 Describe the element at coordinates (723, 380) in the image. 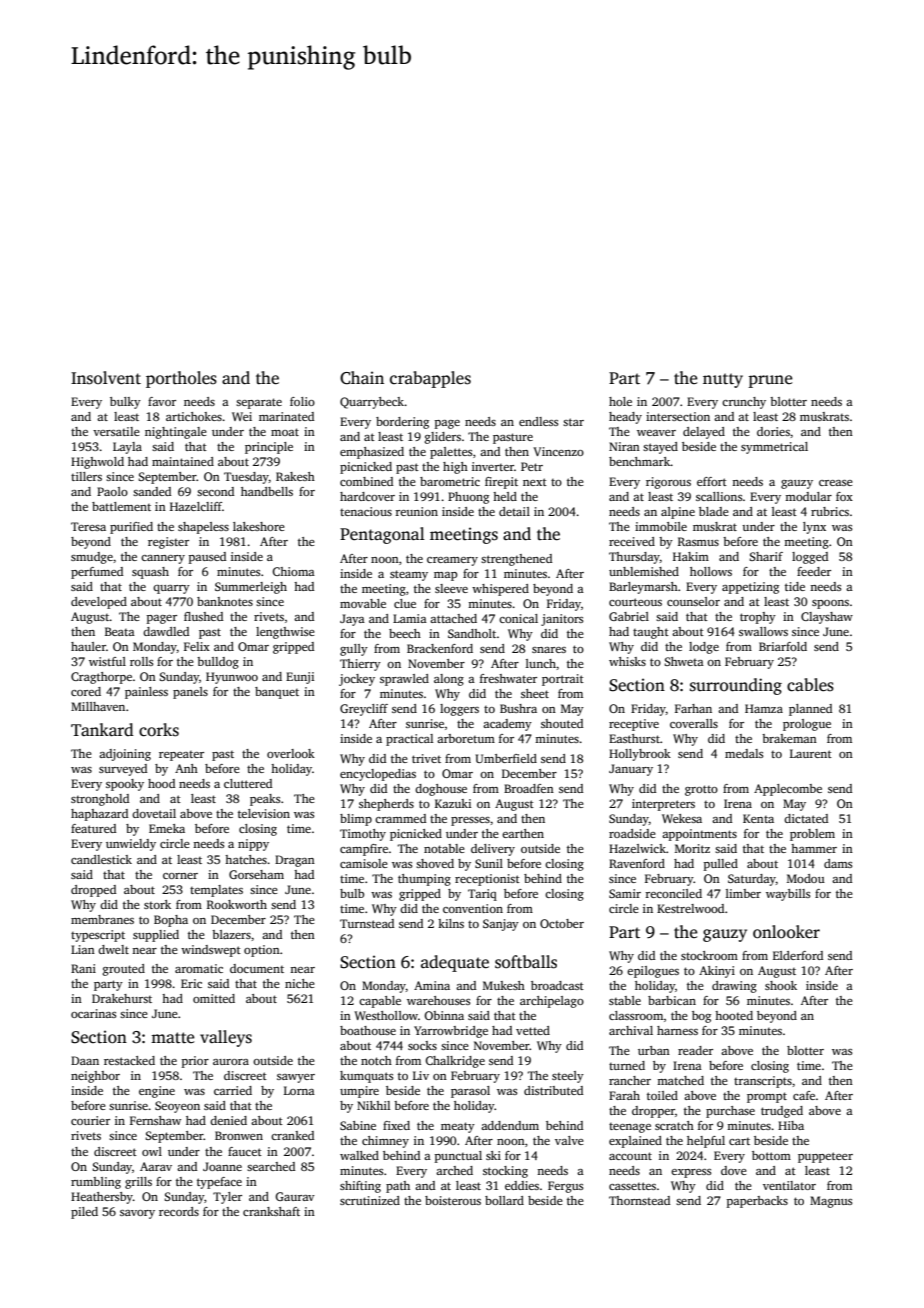

I see `nutty` at that location.
